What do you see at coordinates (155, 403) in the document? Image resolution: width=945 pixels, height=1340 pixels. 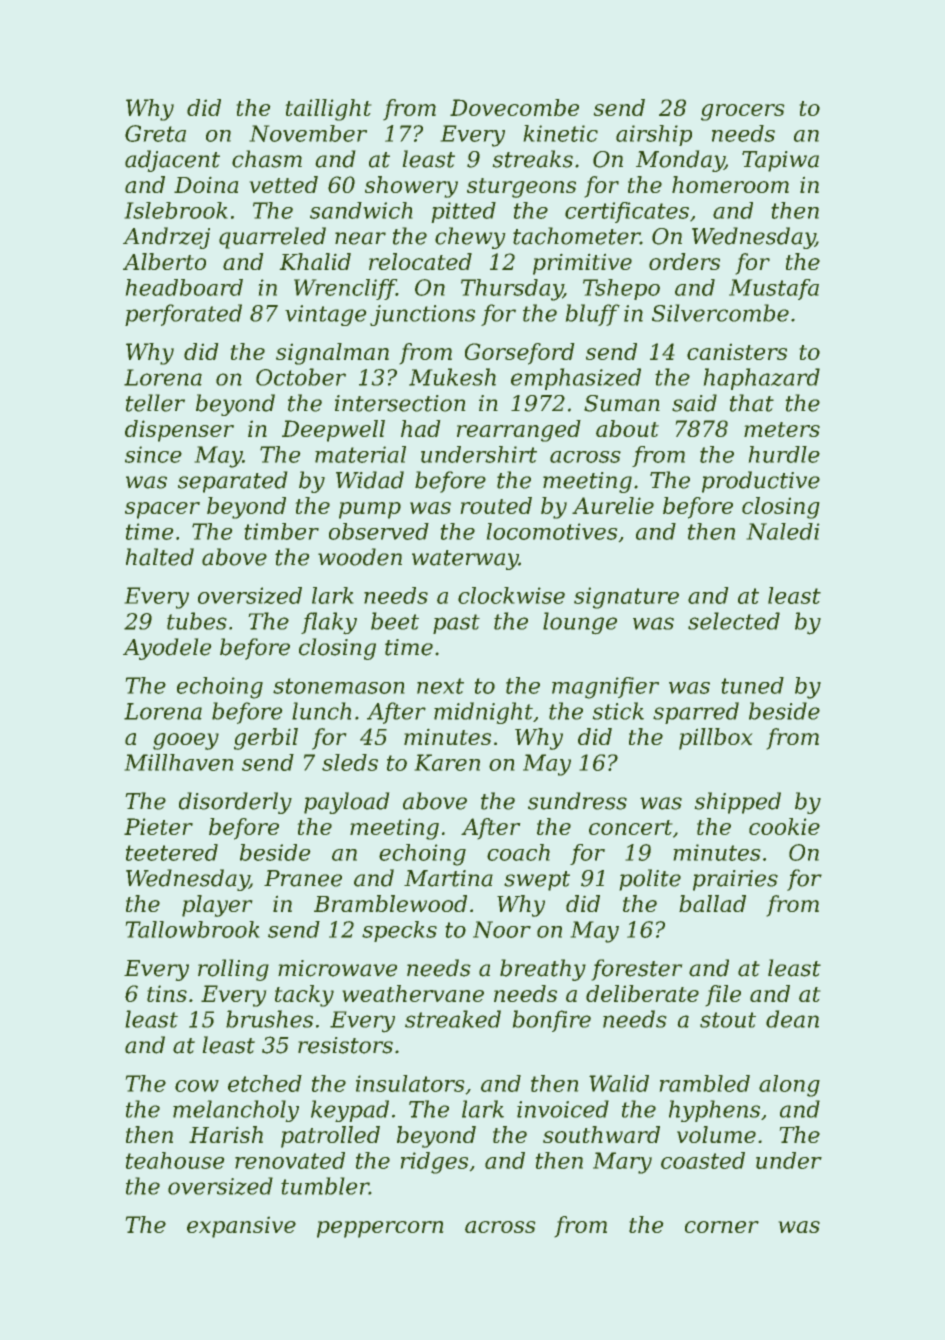 I see `teller` at bounding box center [155, 403].
